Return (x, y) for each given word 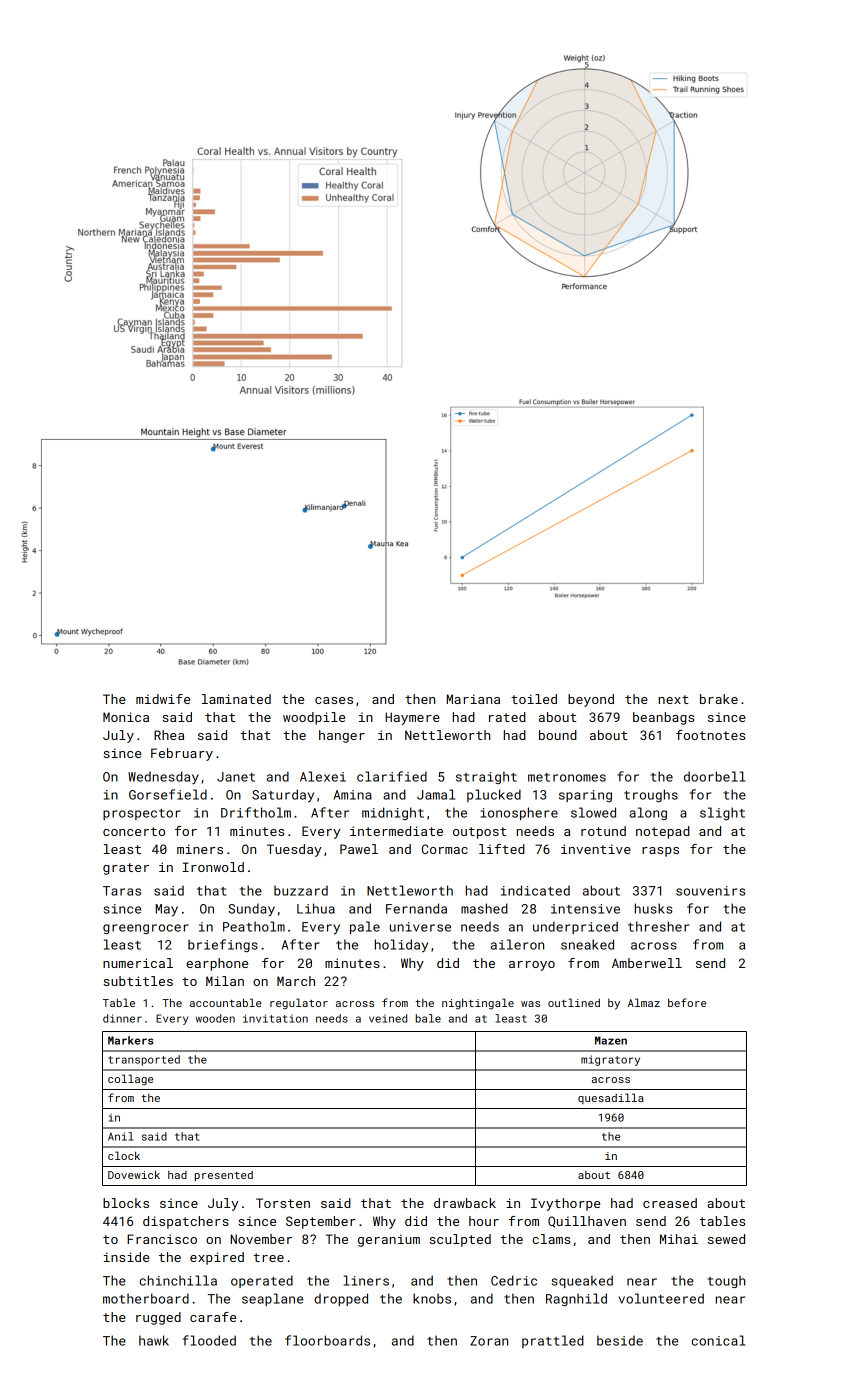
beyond (591, 700)
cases (334, 700)
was (530, 1004)
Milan (225, 981)
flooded (209, 1340)
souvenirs (711, 891)
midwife (163, 699)
